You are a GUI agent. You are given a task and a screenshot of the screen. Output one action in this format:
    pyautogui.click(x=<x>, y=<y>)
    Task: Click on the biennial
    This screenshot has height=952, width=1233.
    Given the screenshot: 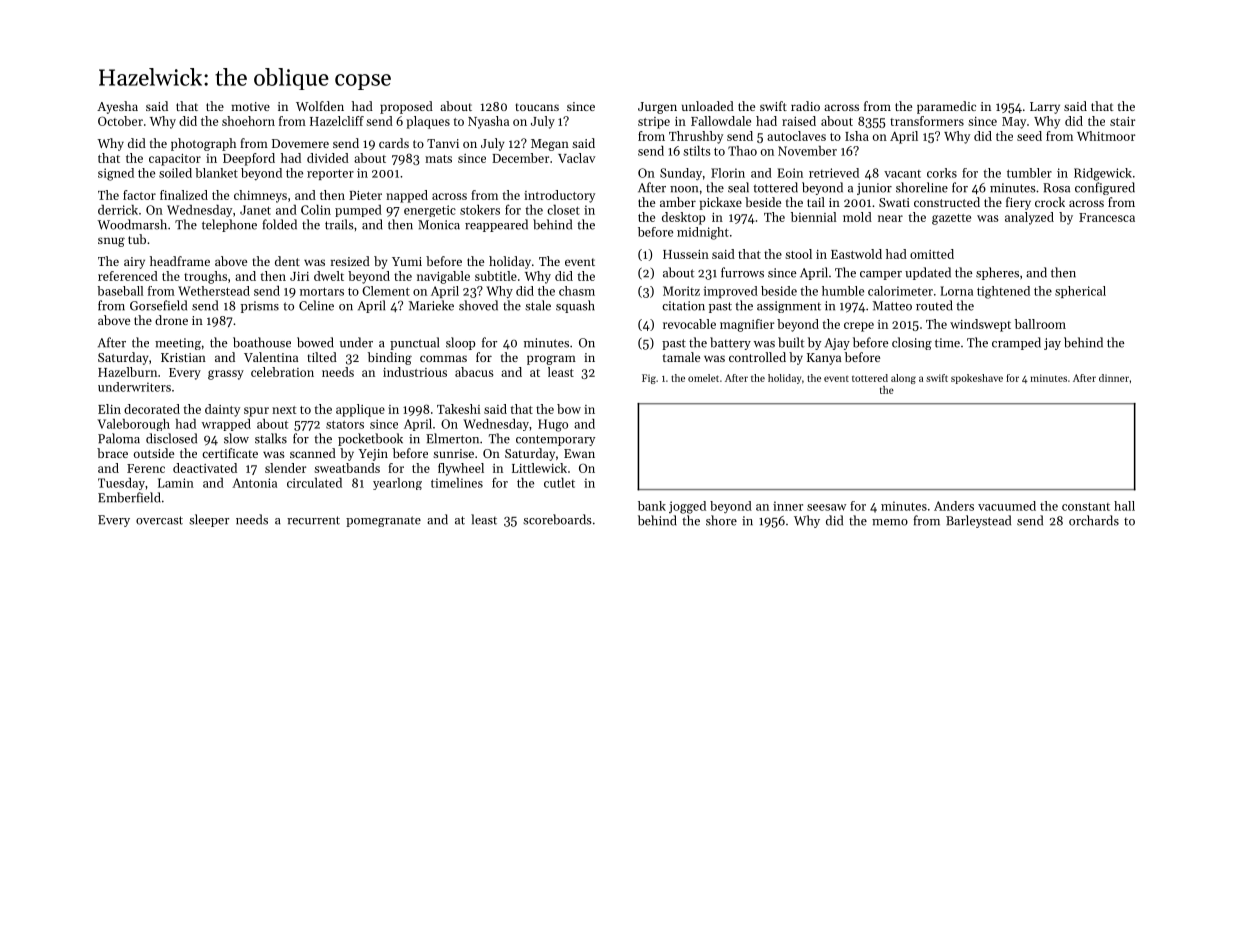 What is the action you would take?
    pyautogui.click(x=814, y=217)
